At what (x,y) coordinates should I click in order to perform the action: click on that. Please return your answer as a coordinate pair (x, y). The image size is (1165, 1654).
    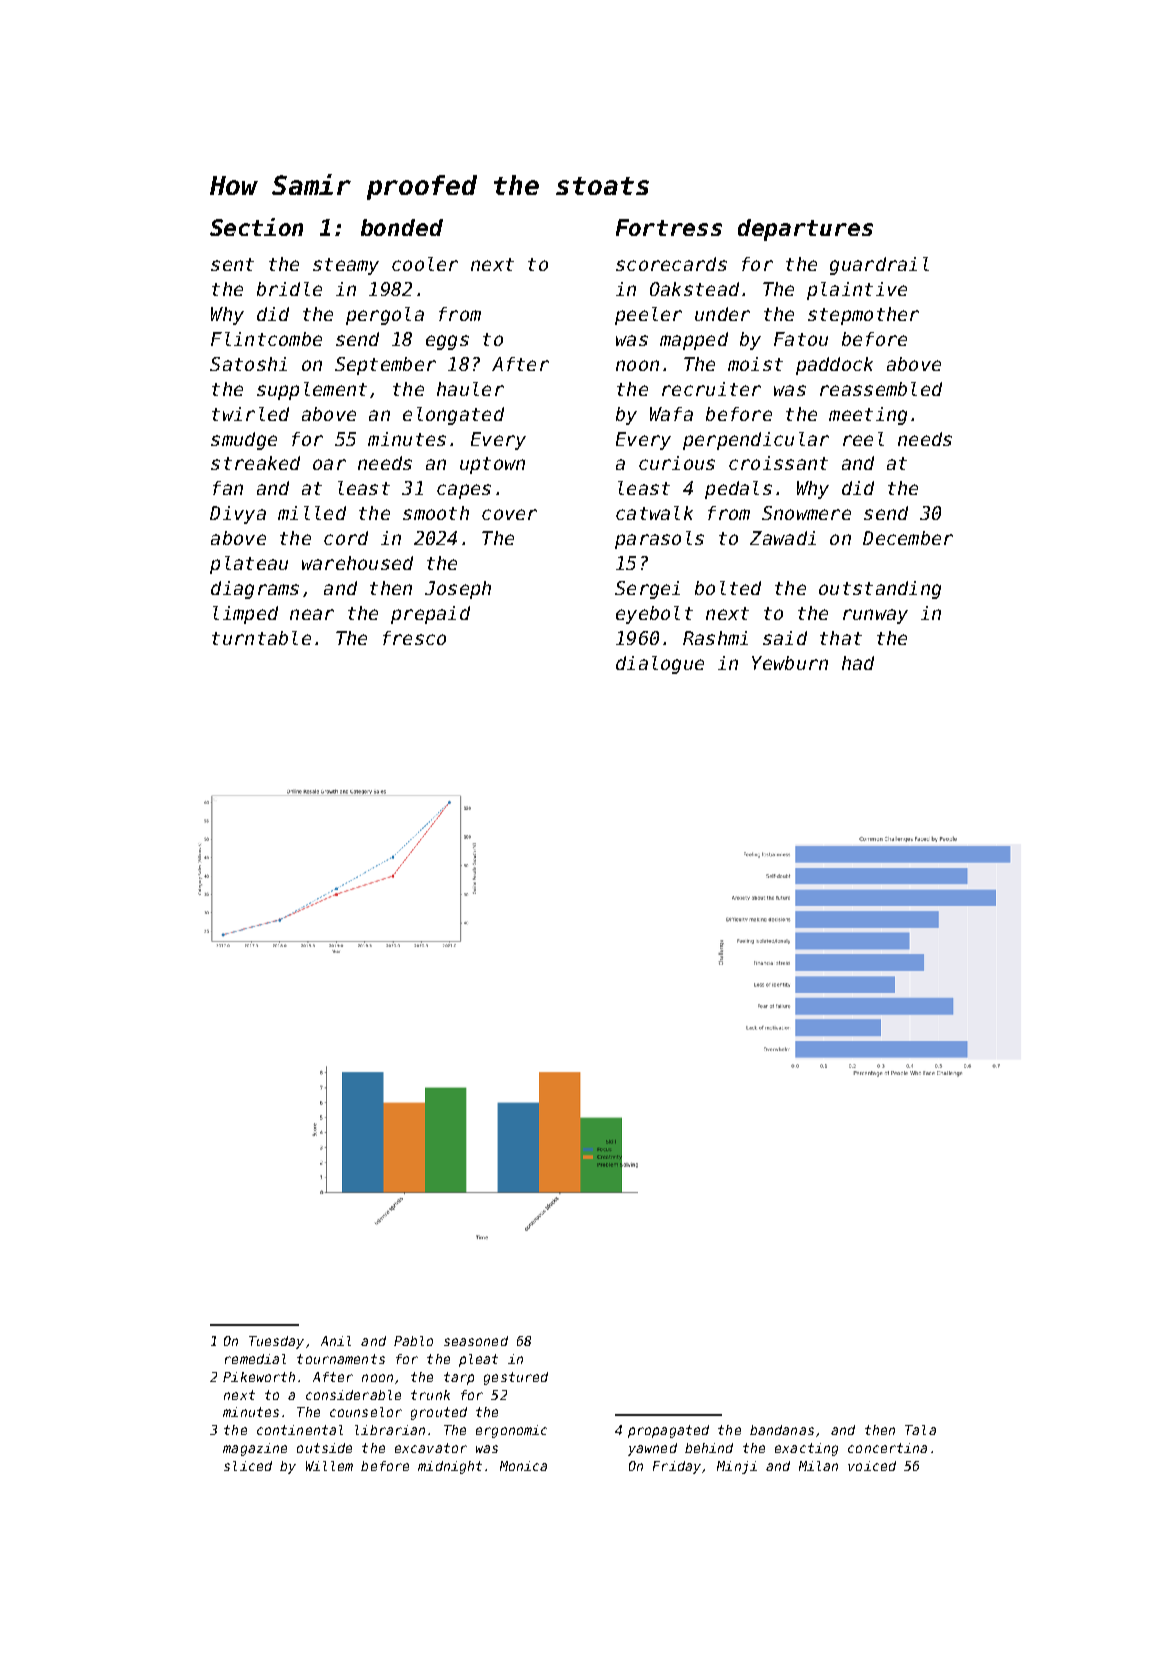
    Looking at the image, I should click on (841, 638).
